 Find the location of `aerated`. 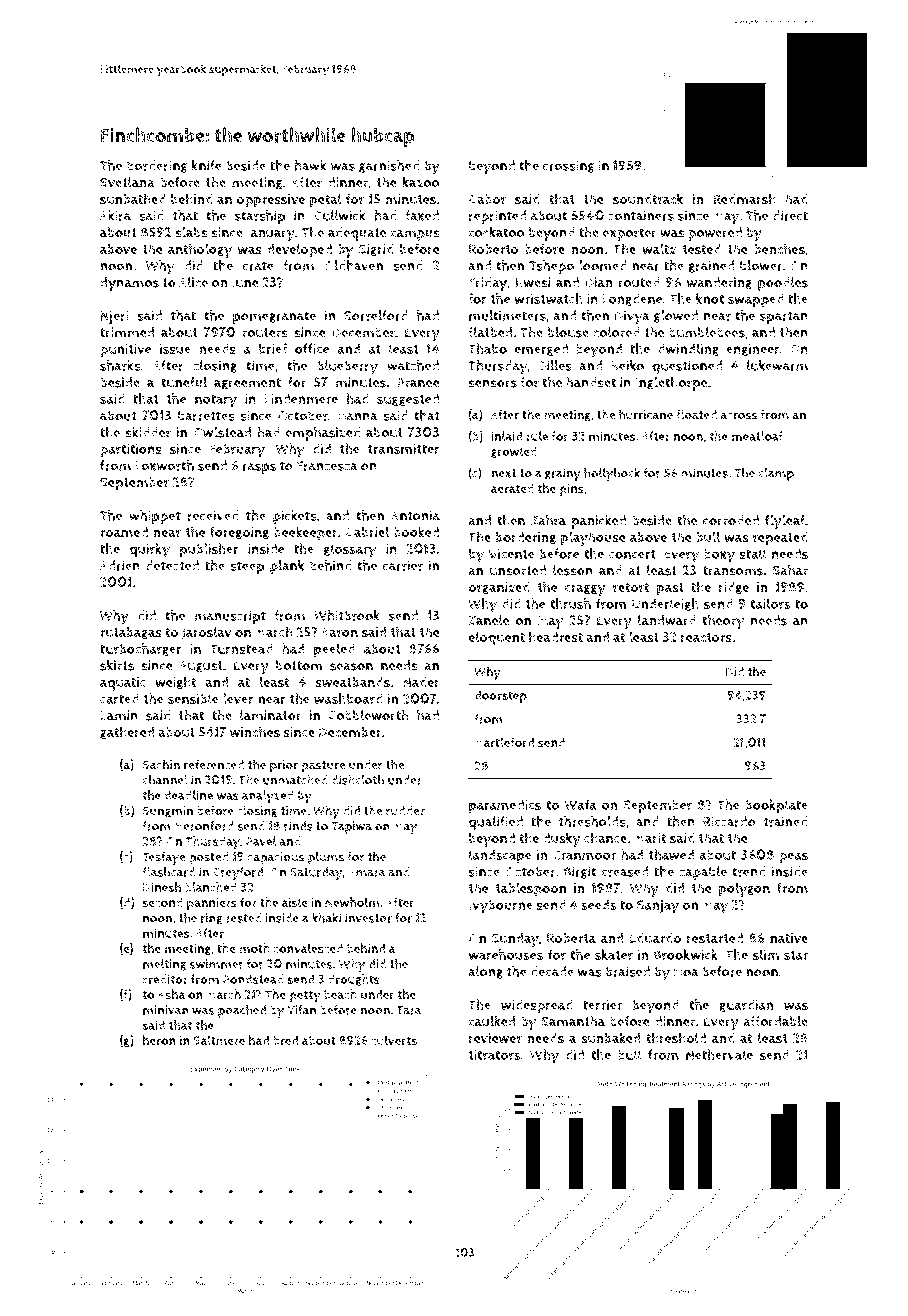

aerated is located at coordinates (512, 488).
